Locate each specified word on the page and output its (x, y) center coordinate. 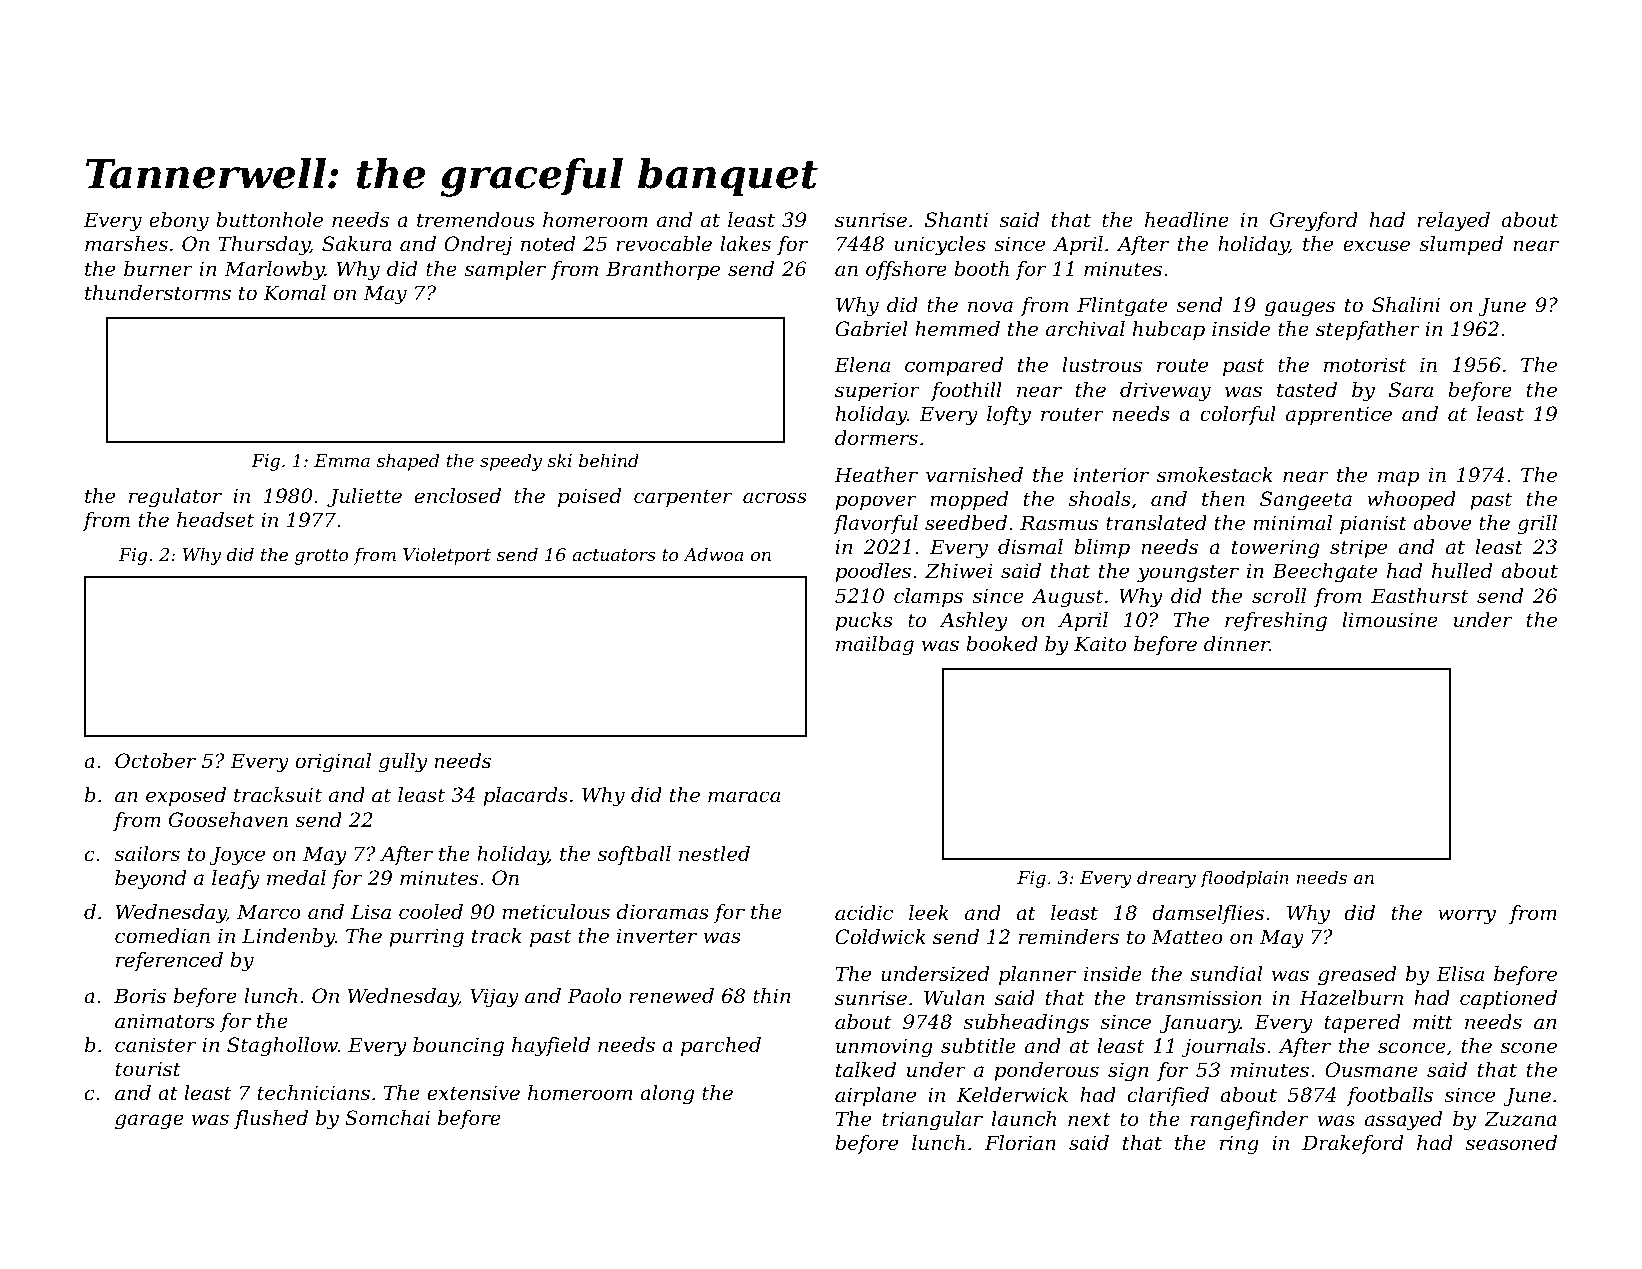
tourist (148, 1069)
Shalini (1406, 305)
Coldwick (880, 937)
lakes (745, 244)
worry (1467, 917)
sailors (147, 854)
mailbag (875, 646)
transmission (1198, 998)
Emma (342, 460)
